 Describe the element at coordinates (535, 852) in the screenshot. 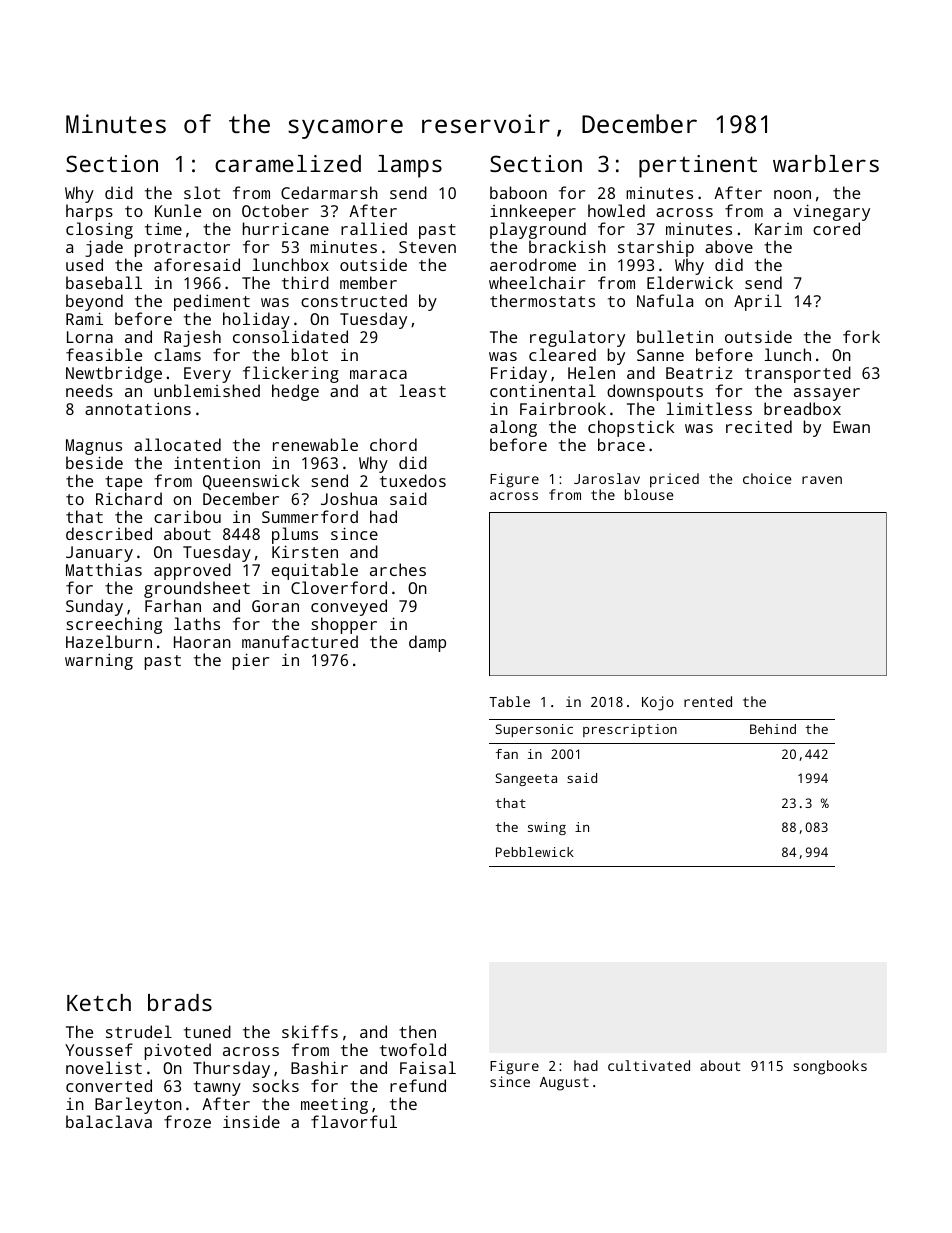

I see `Pebblewick` at that location.
